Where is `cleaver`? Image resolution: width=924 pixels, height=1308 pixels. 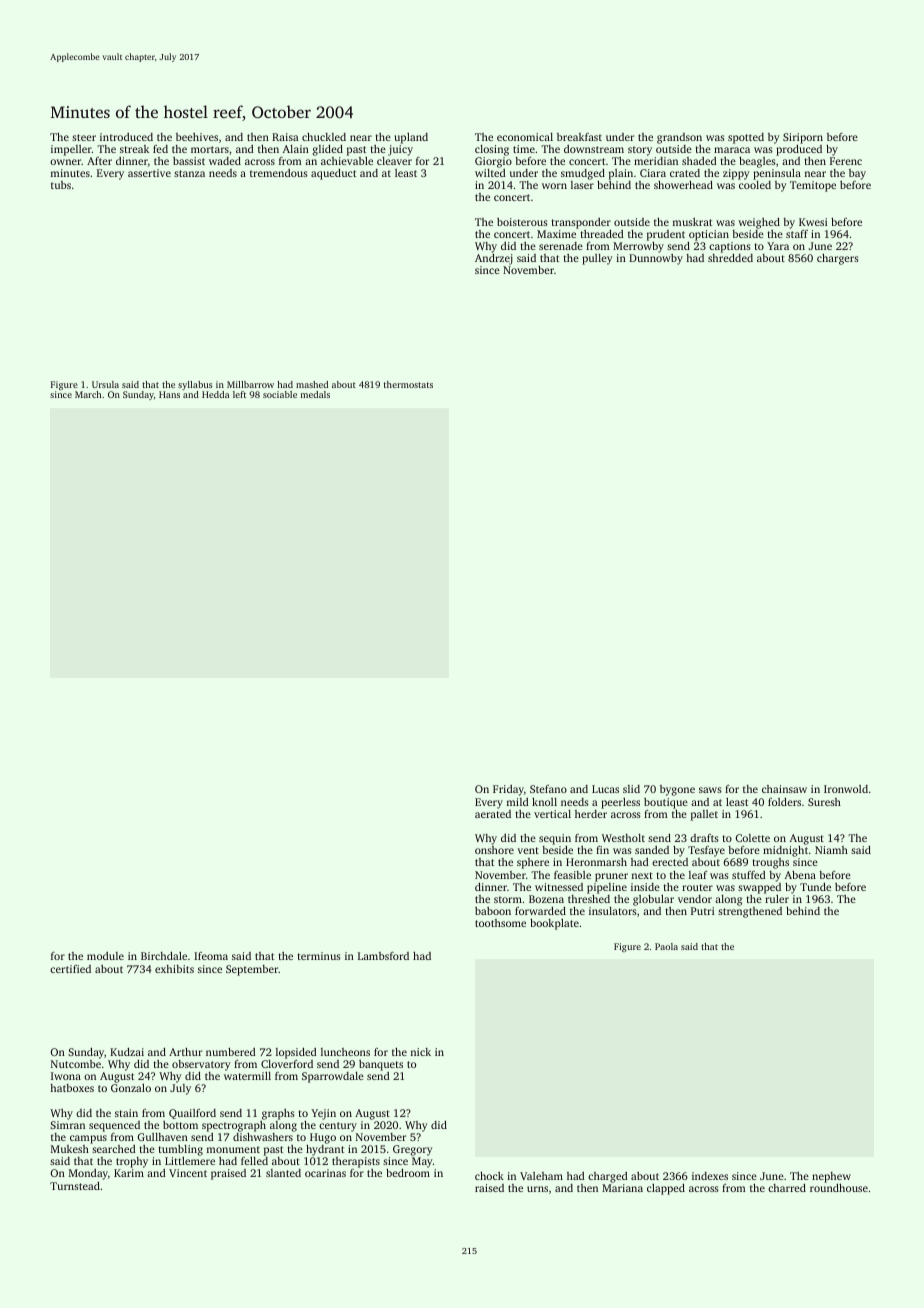 cleaver is located at coordinates (394, 161).
